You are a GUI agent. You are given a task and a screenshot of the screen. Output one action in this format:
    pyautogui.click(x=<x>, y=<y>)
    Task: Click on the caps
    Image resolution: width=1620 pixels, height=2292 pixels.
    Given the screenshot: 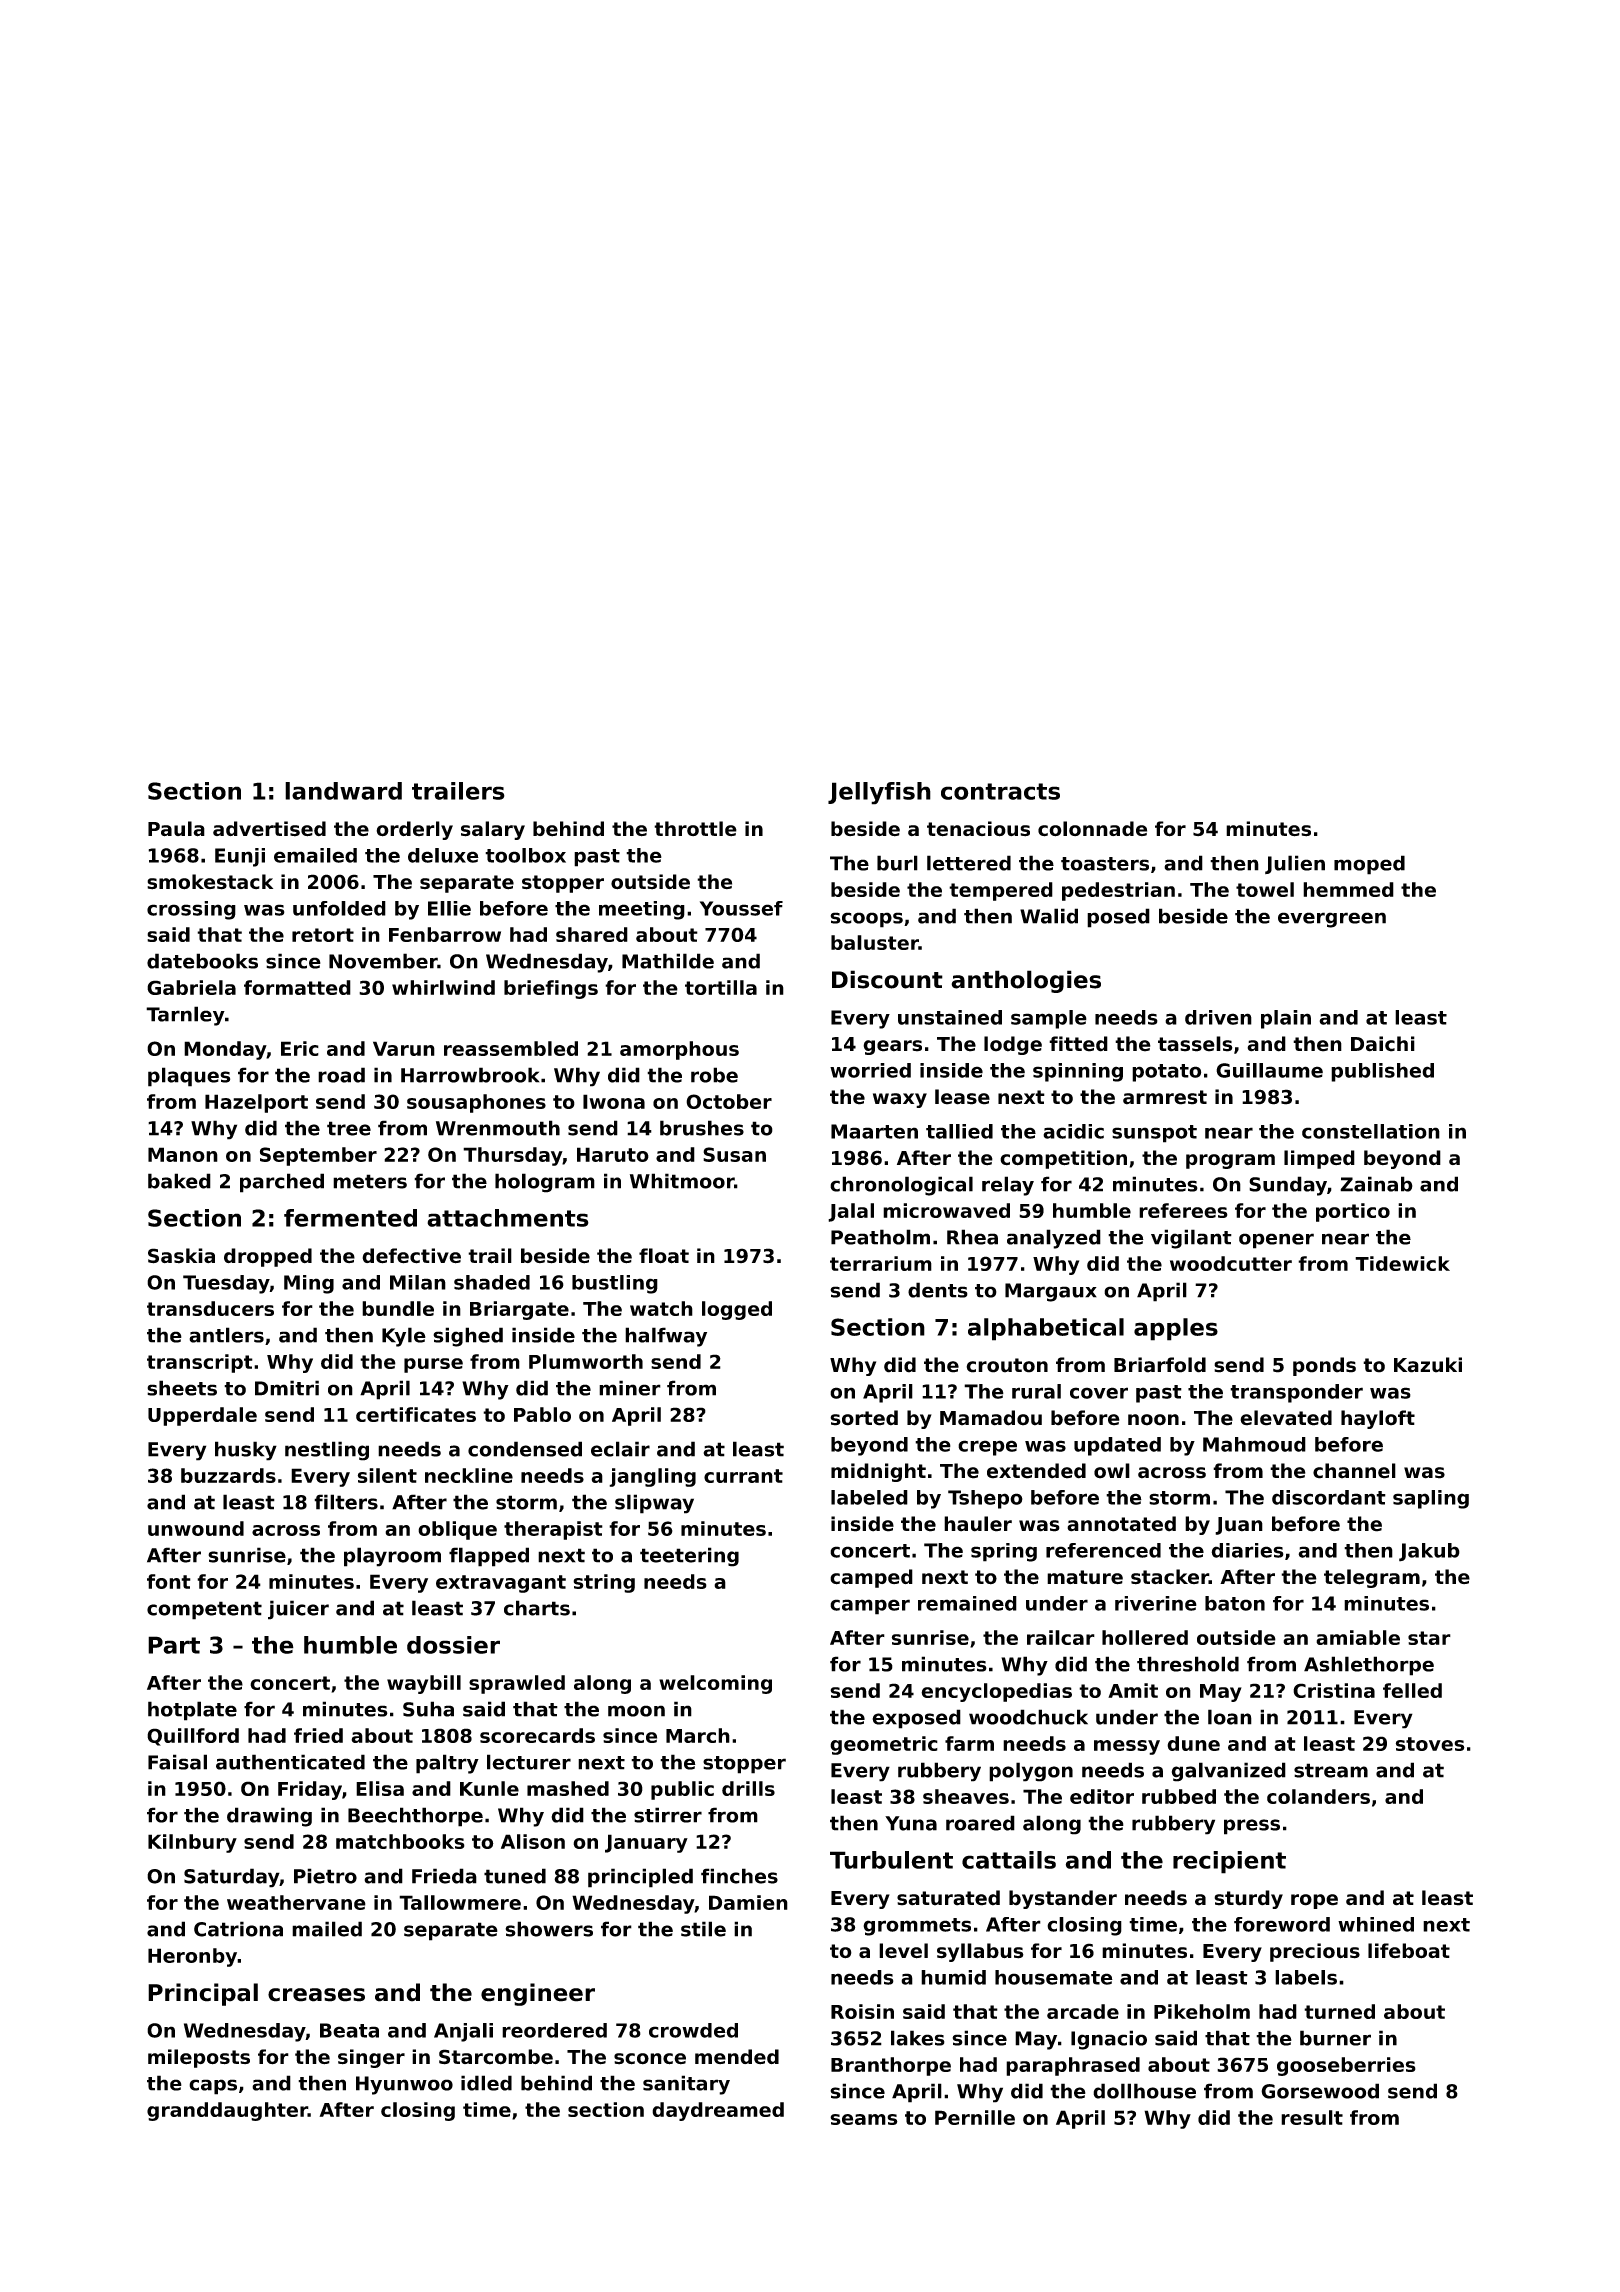 What is the action you would take?
    pyautogui.click(x=213, y=2087)
